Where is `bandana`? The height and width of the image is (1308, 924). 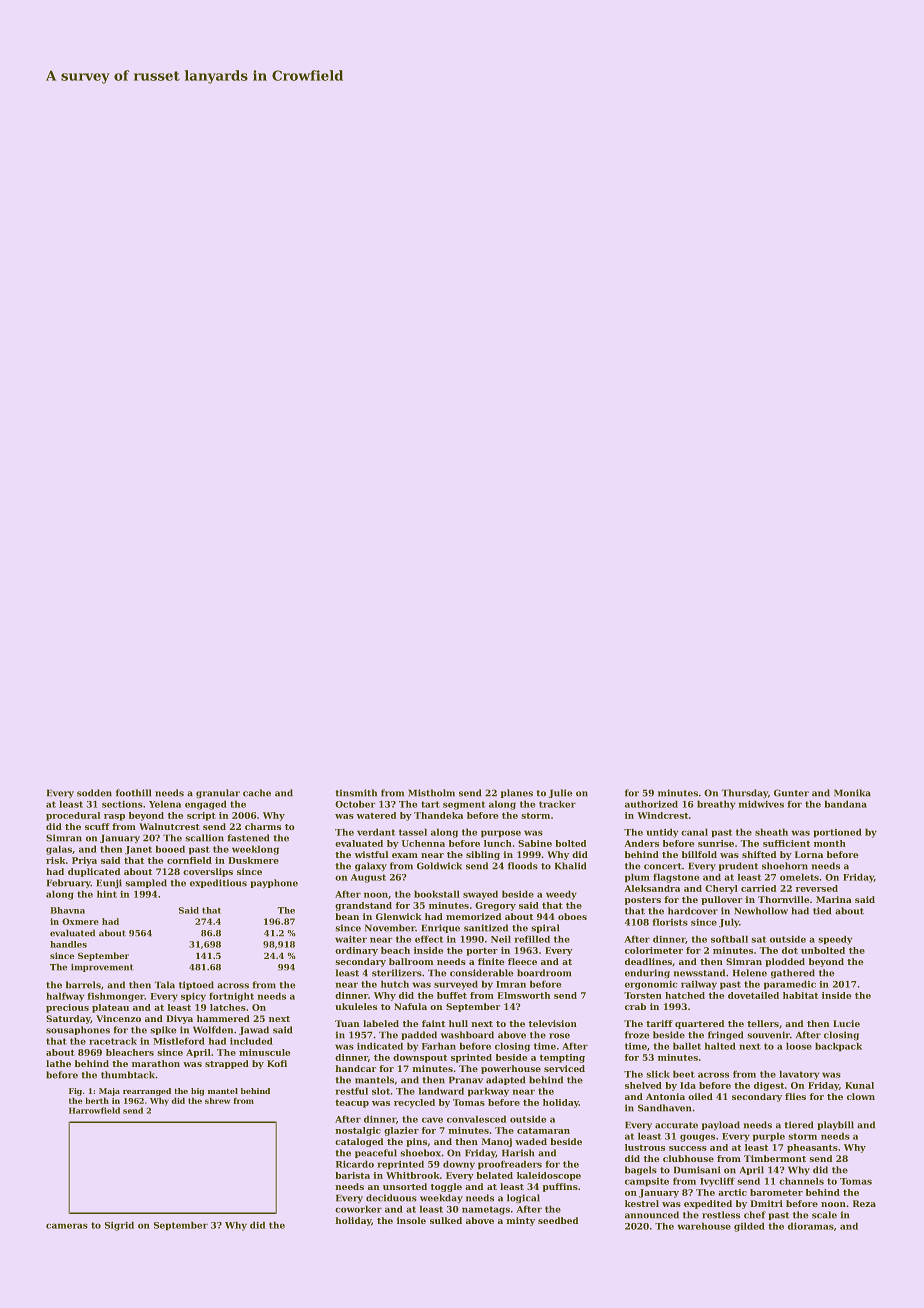
bandana is located at coordinates (845, 804).
